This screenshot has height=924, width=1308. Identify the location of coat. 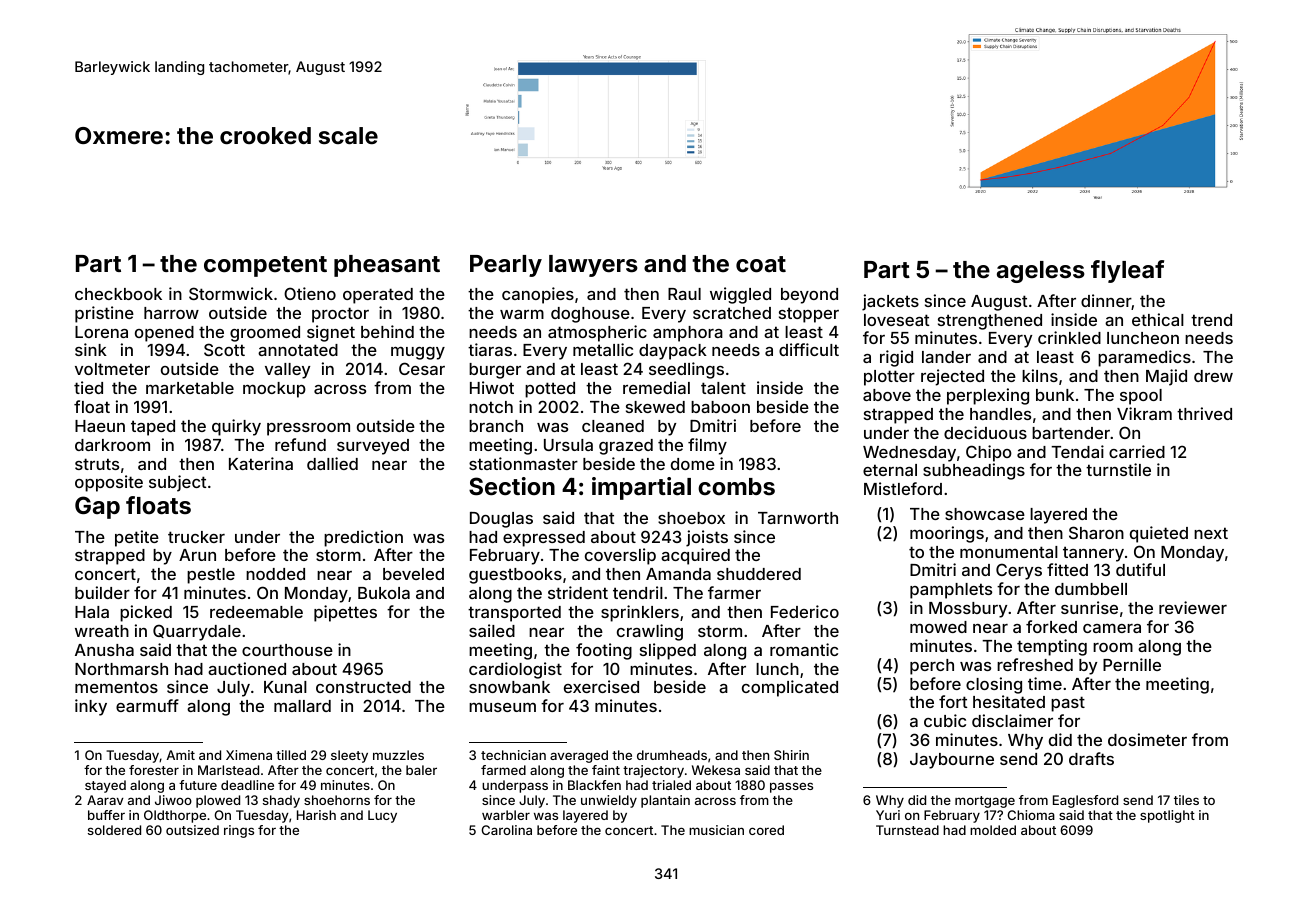
(761, 264).
